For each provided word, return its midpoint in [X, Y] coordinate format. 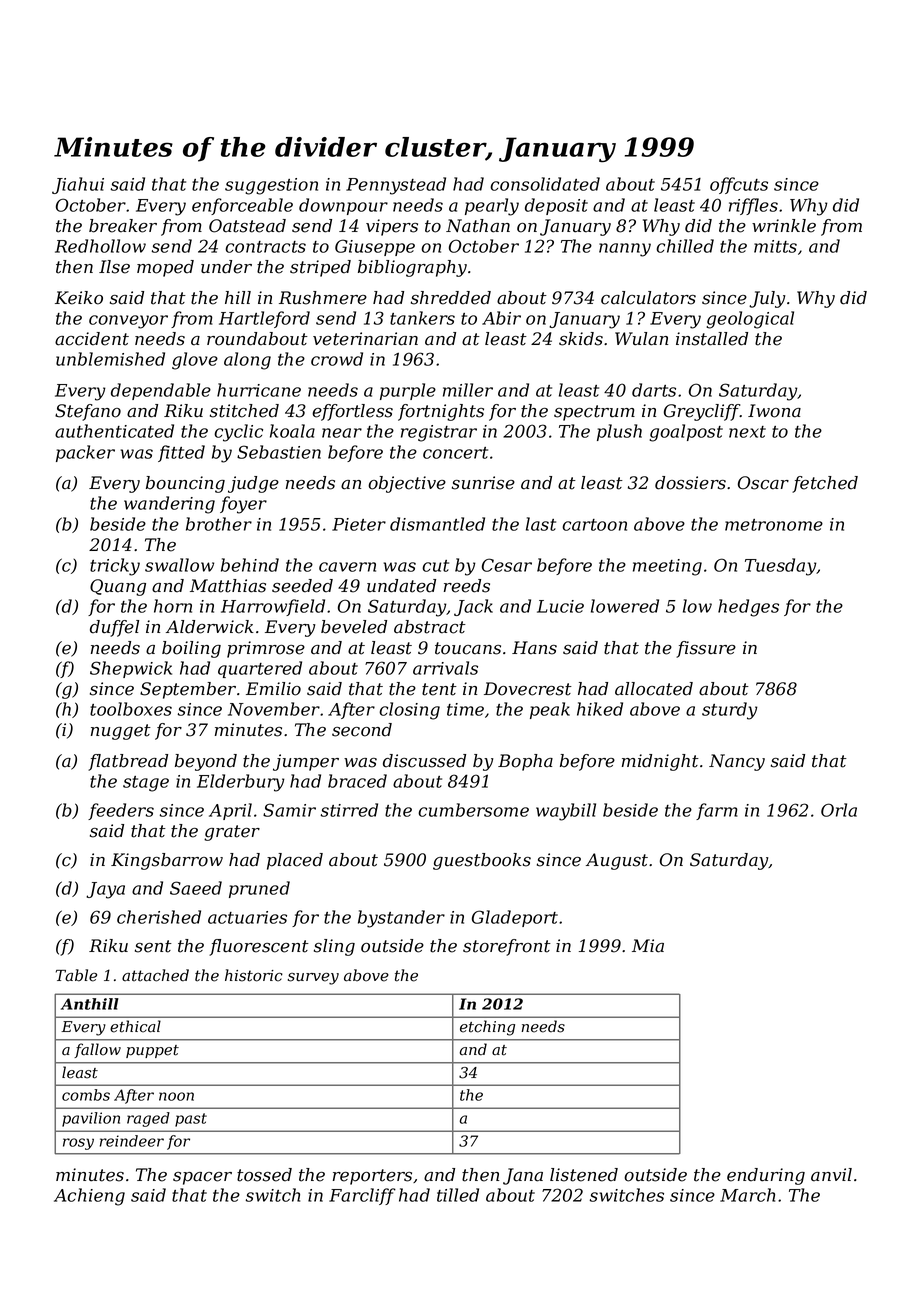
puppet [152, 1051]
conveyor [128, 322]
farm [717, 811]
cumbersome [473, 810]
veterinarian [365, 339]
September [188, 690]
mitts [775, 246]
